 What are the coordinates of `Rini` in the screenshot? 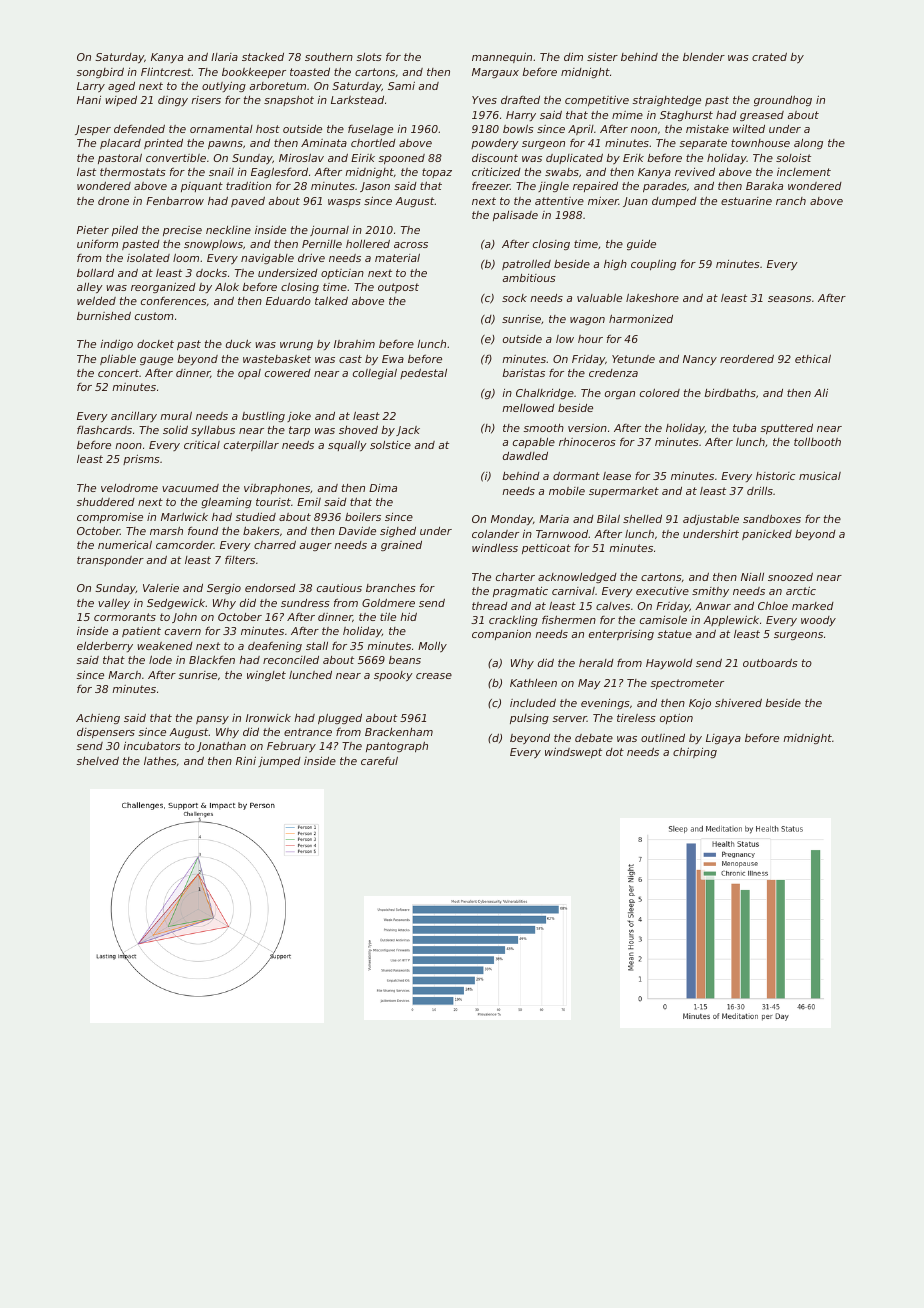 It's located at (246, 760).
